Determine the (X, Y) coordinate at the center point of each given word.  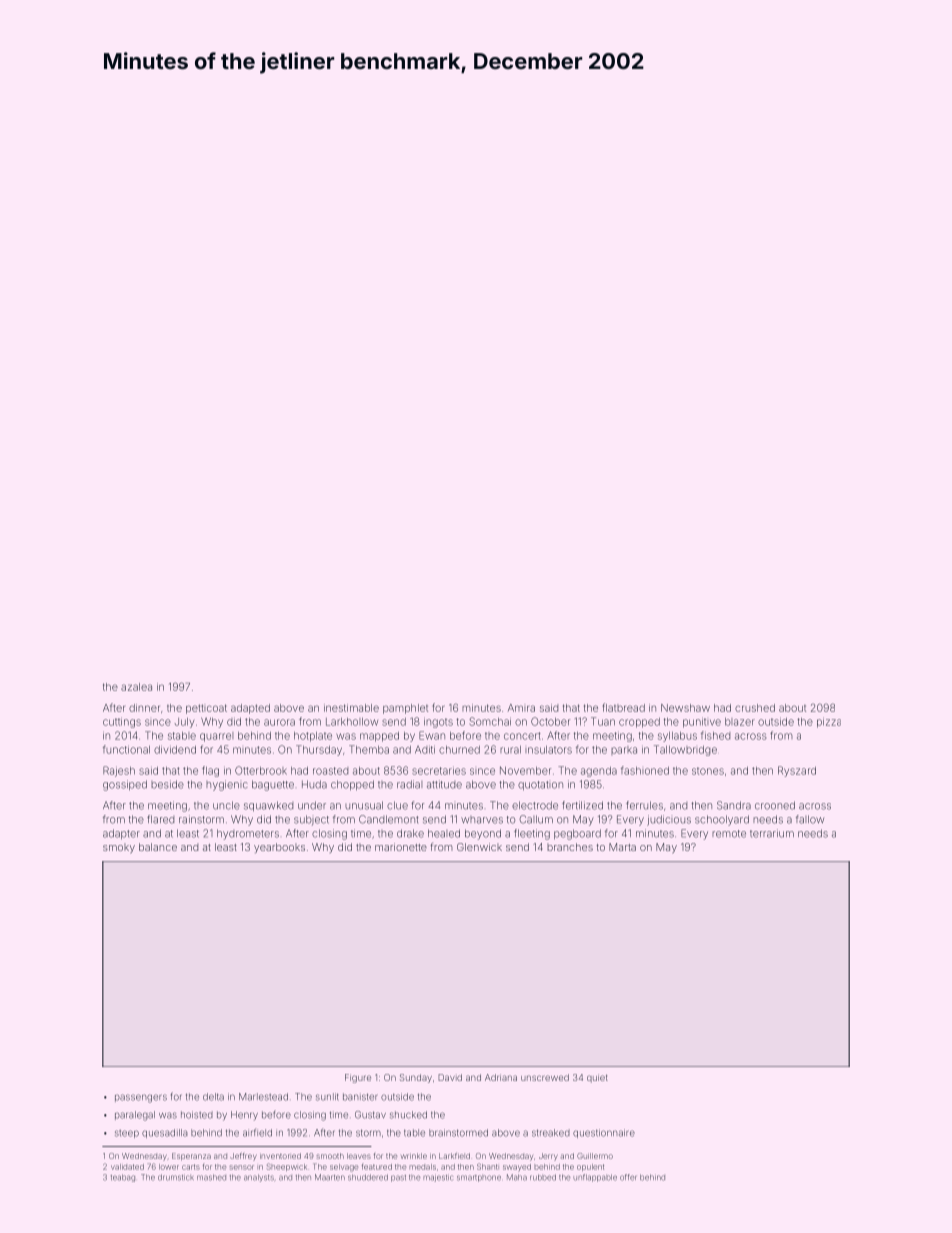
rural (510, 750)
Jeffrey (243, 1156)
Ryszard (797, 771)
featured (377, 1167)
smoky (119, 848)
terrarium (772, 833)
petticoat (206, 709)
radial (409, 784)
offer (628, 1177)
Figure (358, 1078)
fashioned (645, 770)
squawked (268, 806)
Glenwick (479, 847)
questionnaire (604, 1133)
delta (213, 1097)
